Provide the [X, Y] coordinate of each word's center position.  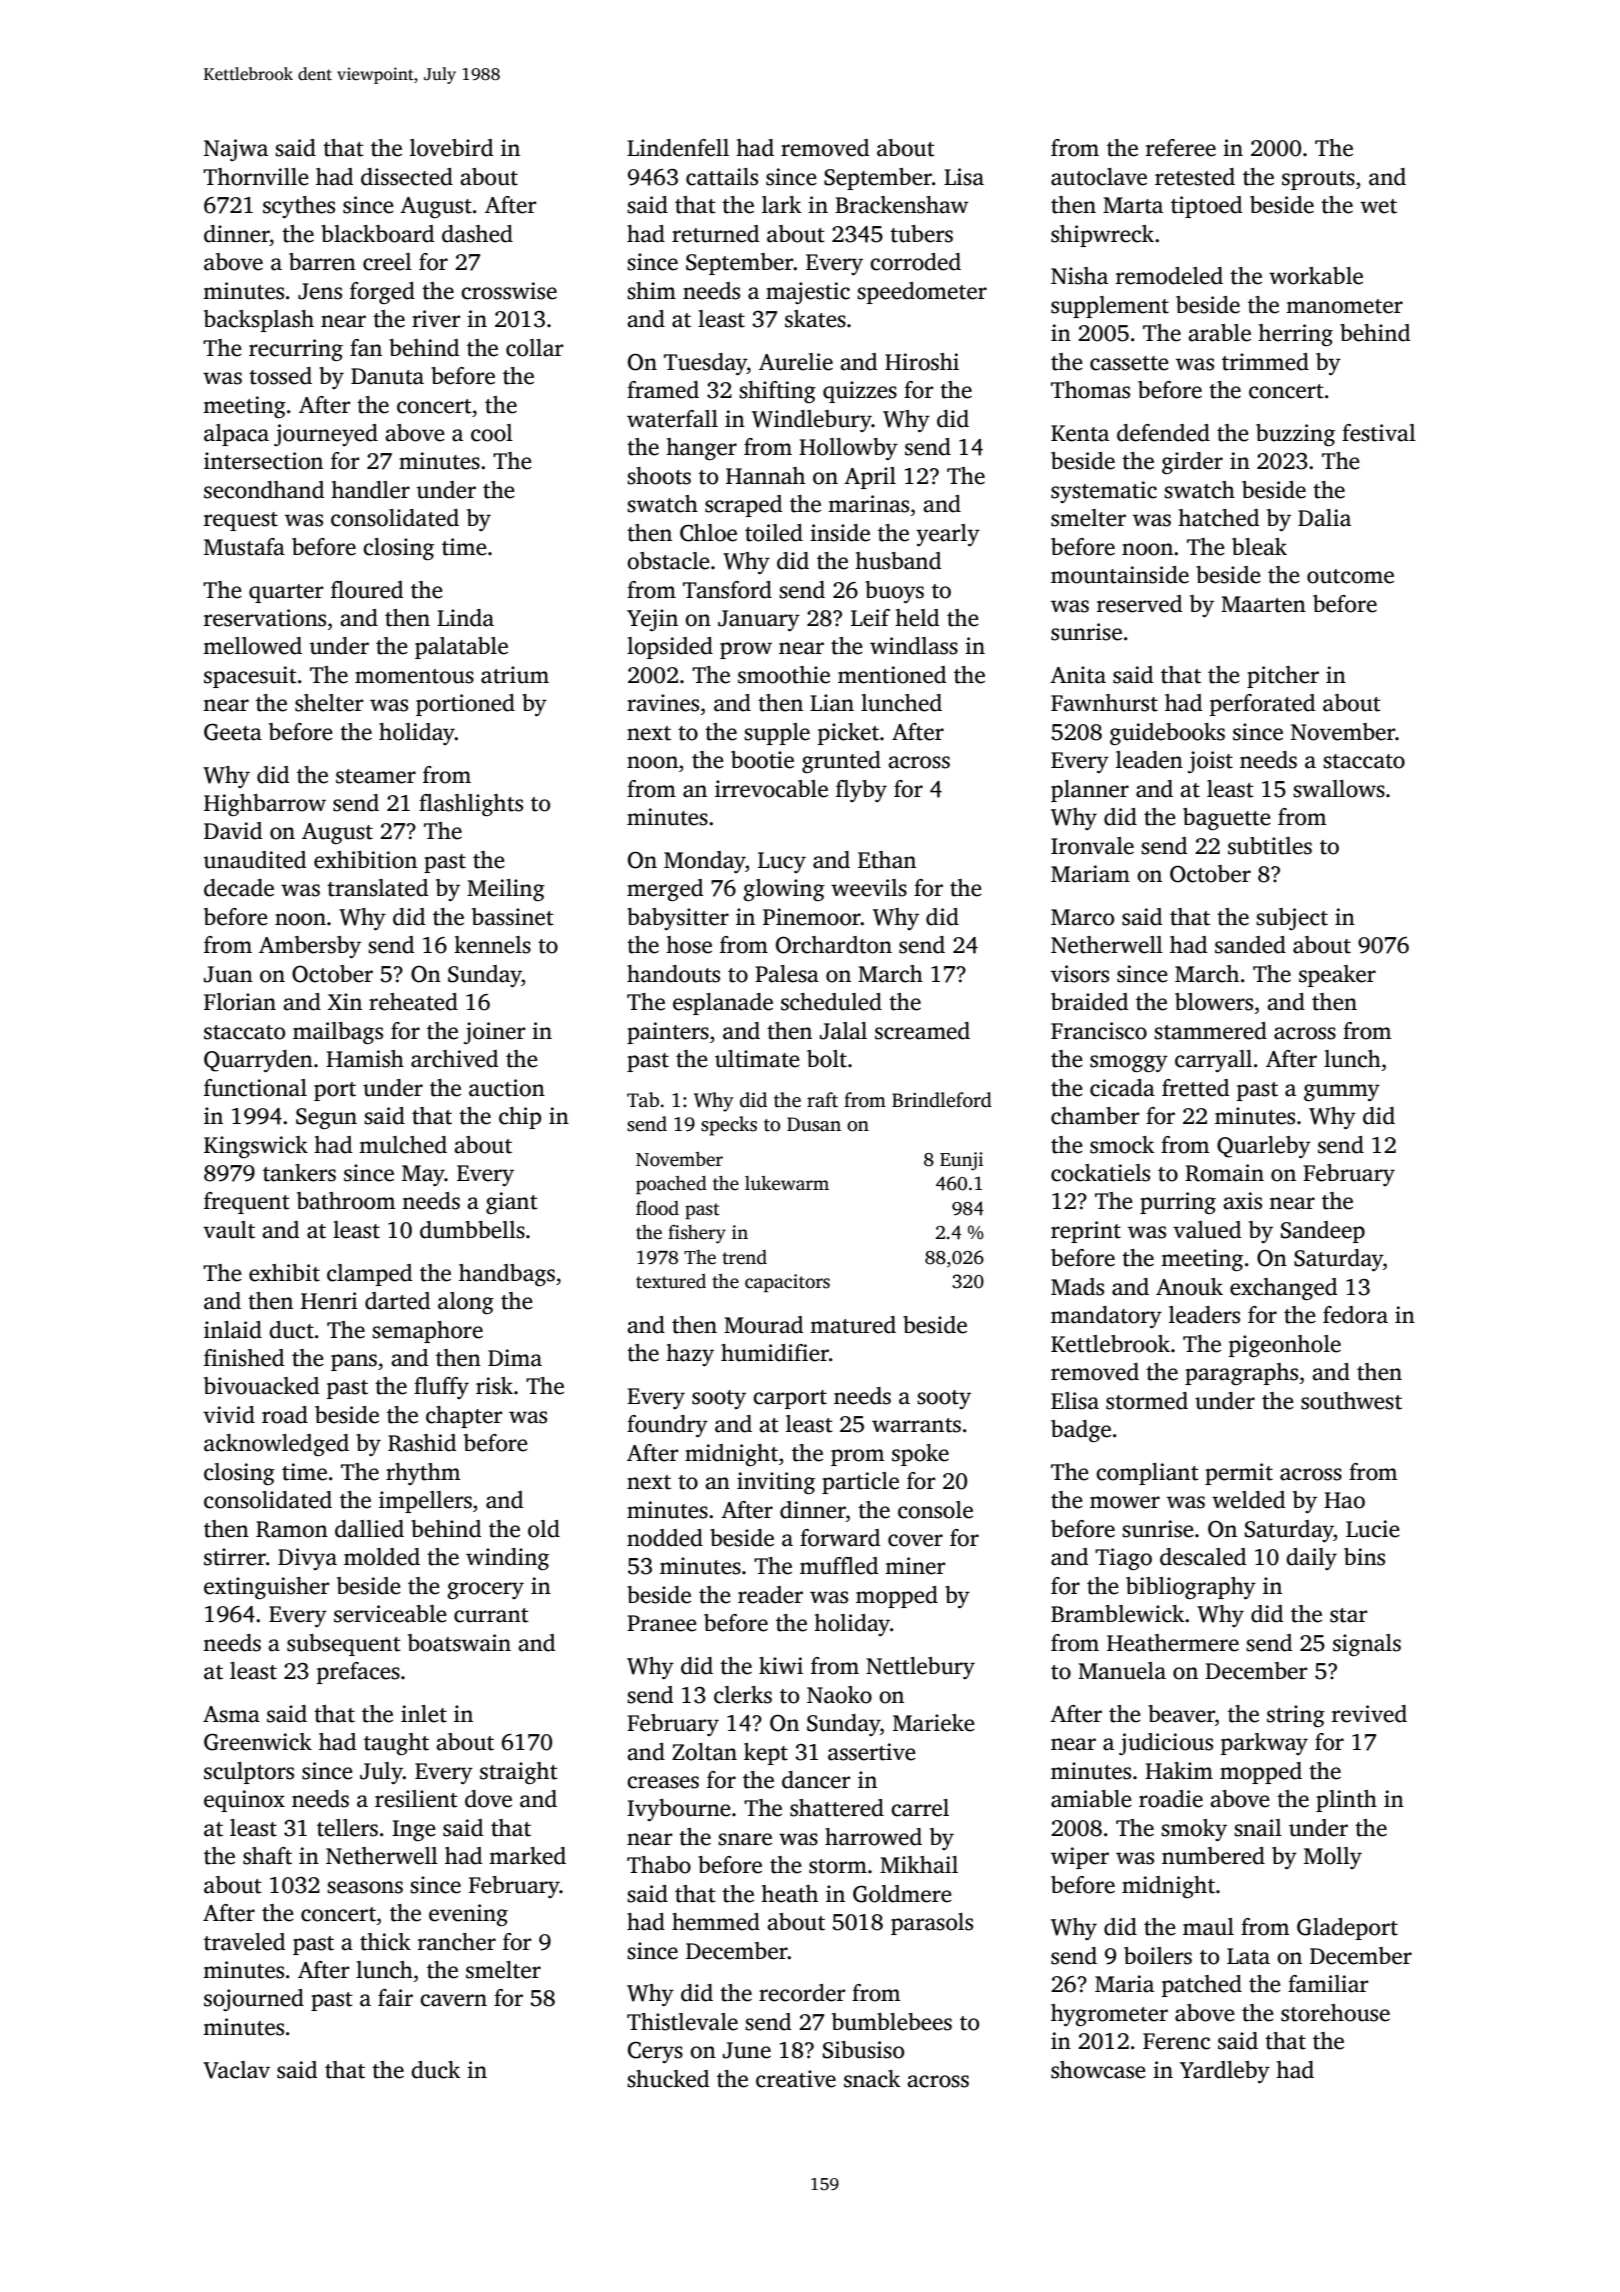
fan [366, 348]
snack [872, 2079]
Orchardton [834, 945]
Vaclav [236, 2070]
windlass [914, 646]
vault [229, 1230]
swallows [1339, 789]
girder [1192, 463]
